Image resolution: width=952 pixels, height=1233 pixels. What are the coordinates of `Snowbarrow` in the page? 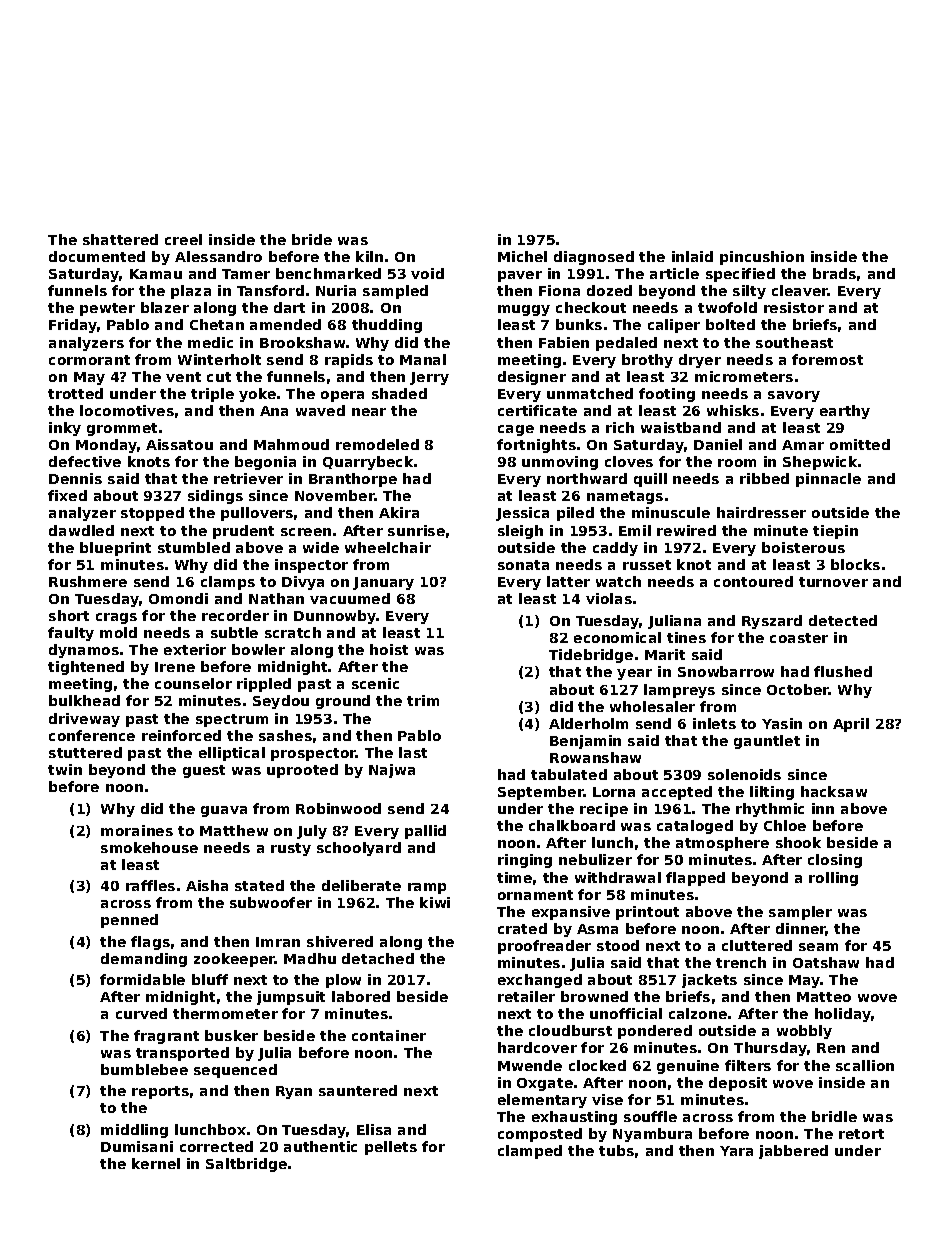 It's located at (726, 671).
